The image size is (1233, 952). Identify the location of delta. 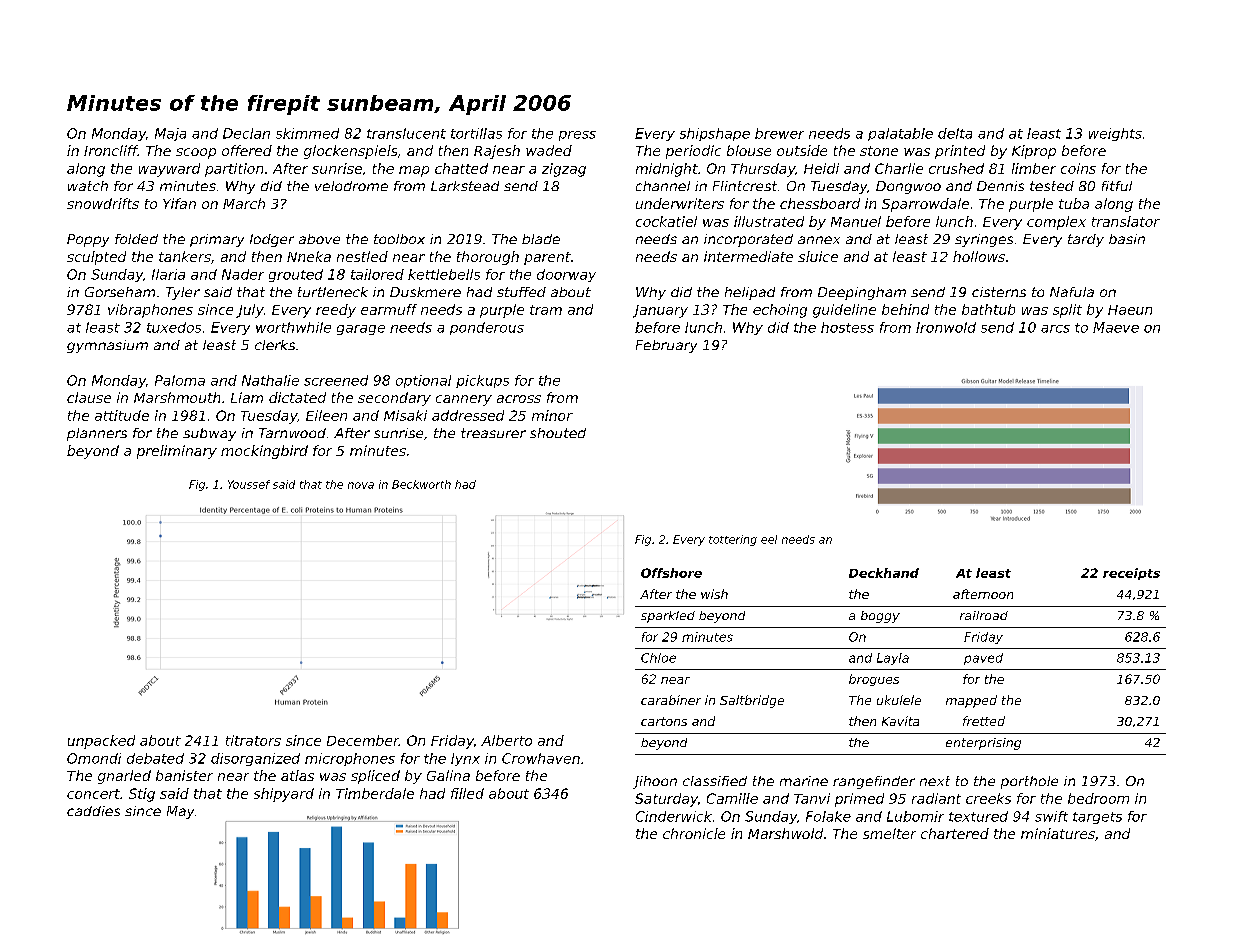
(955, 133).
